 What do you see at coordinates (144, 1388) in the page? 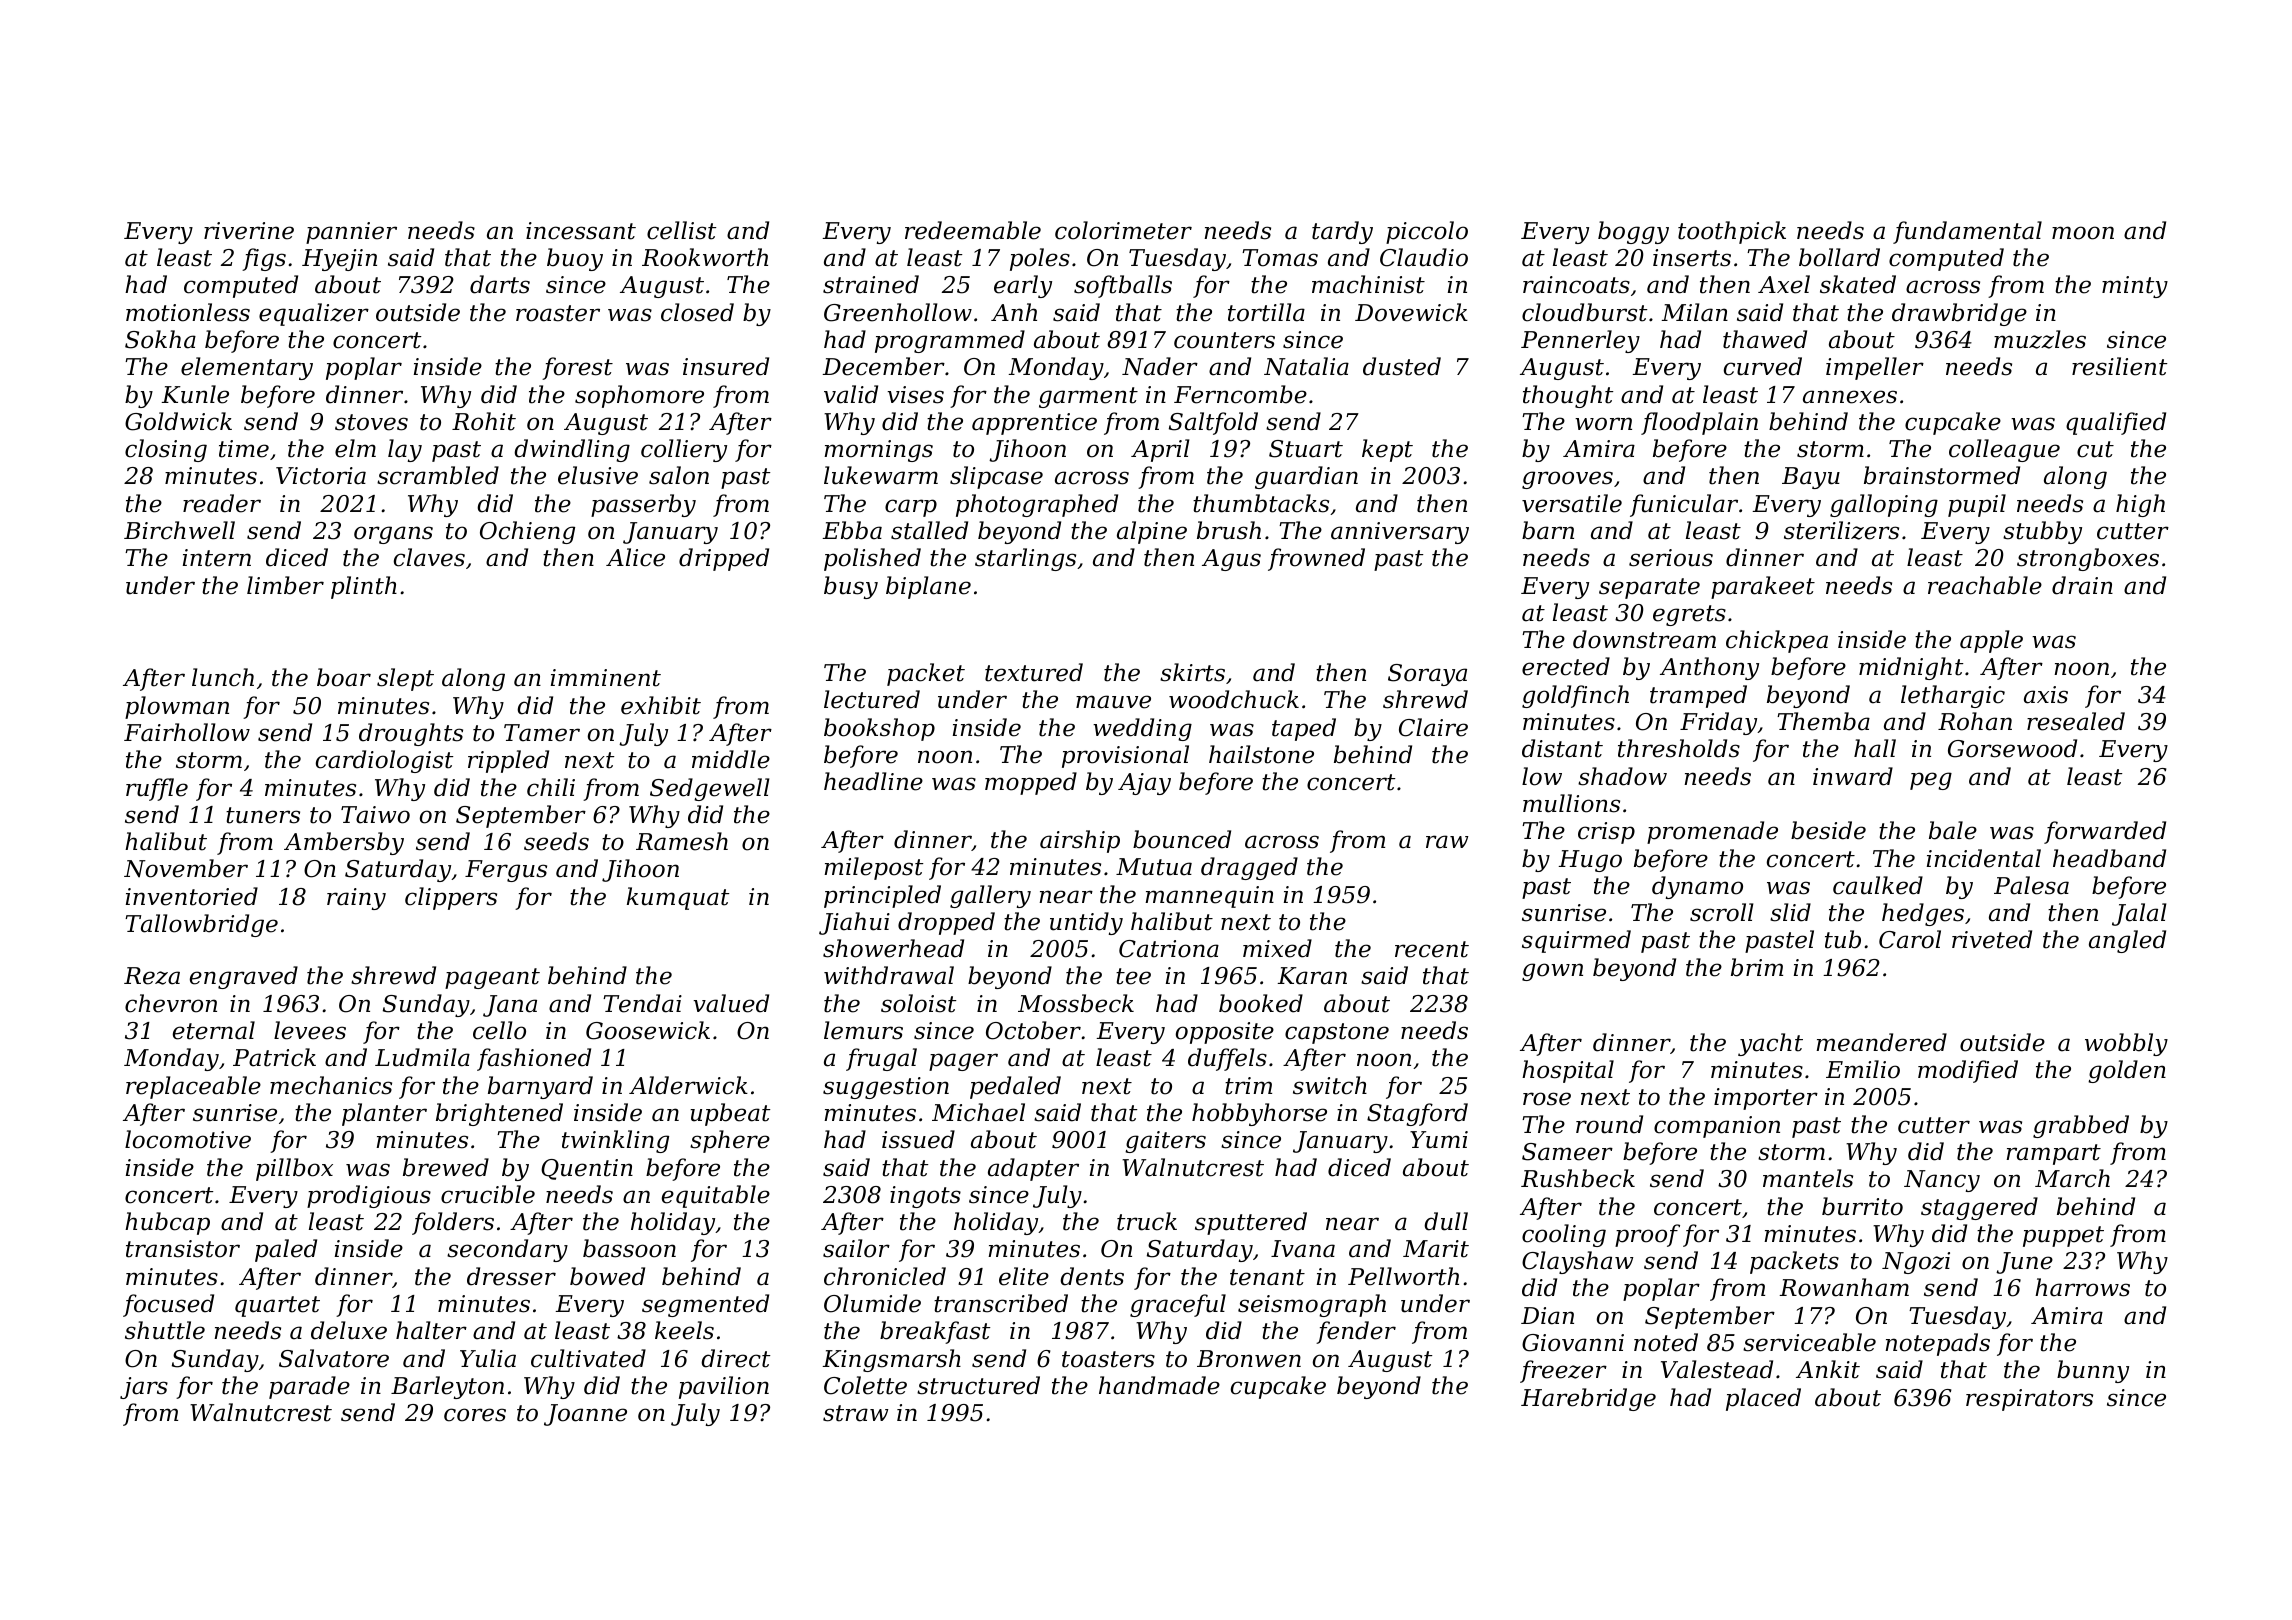
I see `jars` at bounding box center [144, 1388].
